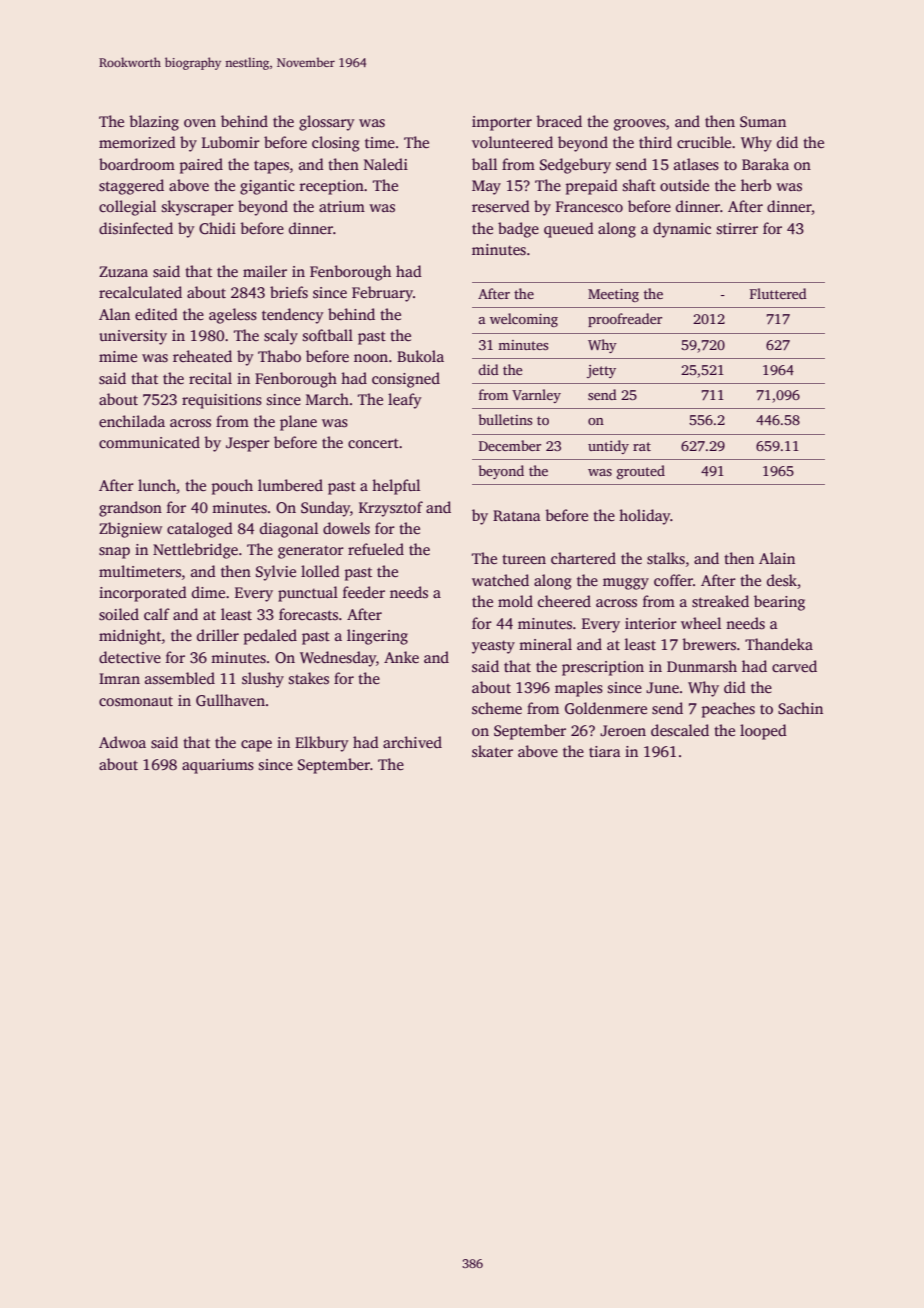 This screenshot has height=1308, width=924. Describe the element at coordinates (512, 142) in the screenshot. I see `volunteered` at that location.
